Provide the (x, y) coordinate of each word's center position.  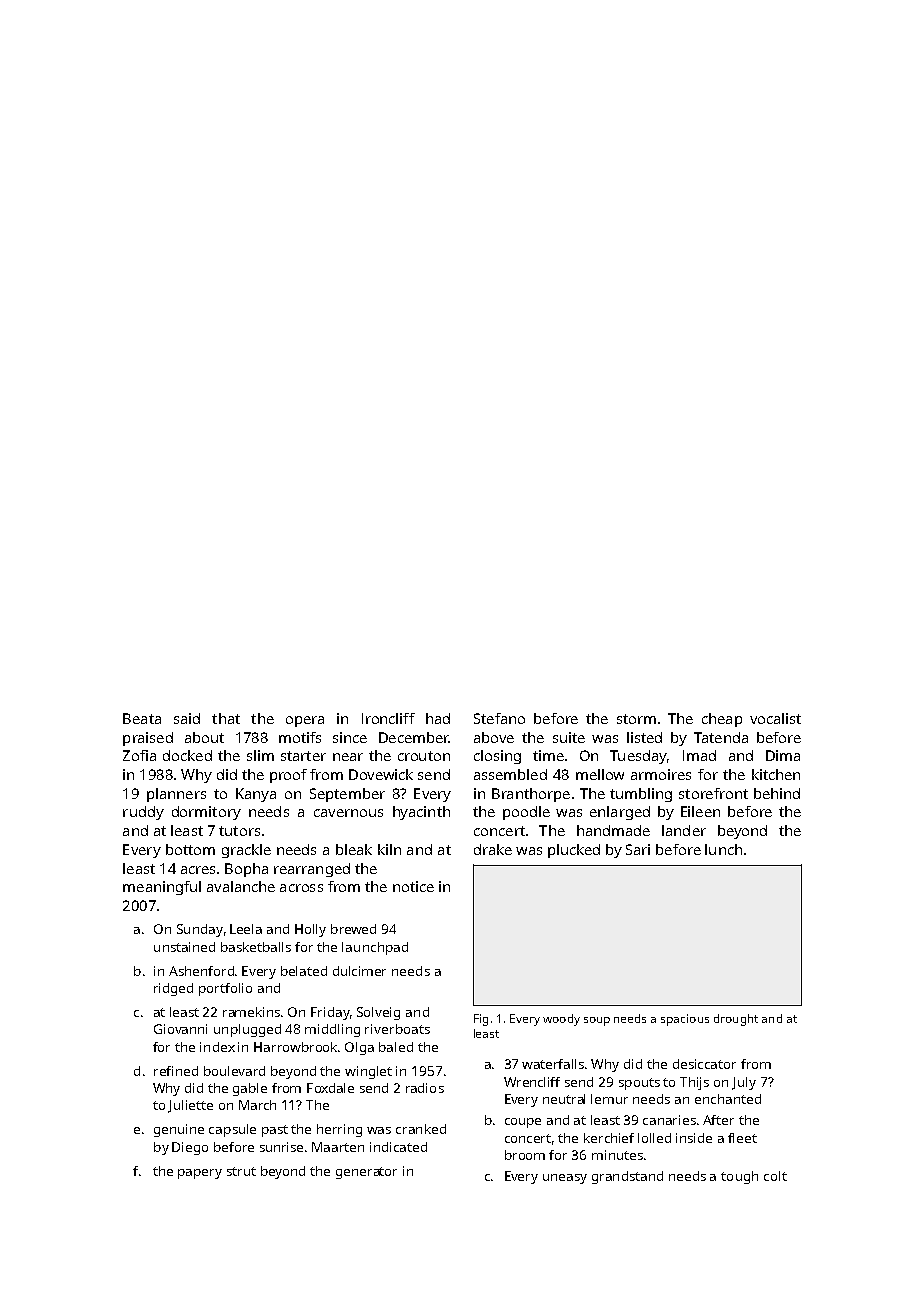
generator (366, 1173)
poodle (526, 813)
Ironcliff (388, 718)
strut (241, 1171)
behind (777, 793)
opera (305, 721)
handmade (613, 830)
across (301, 888)
